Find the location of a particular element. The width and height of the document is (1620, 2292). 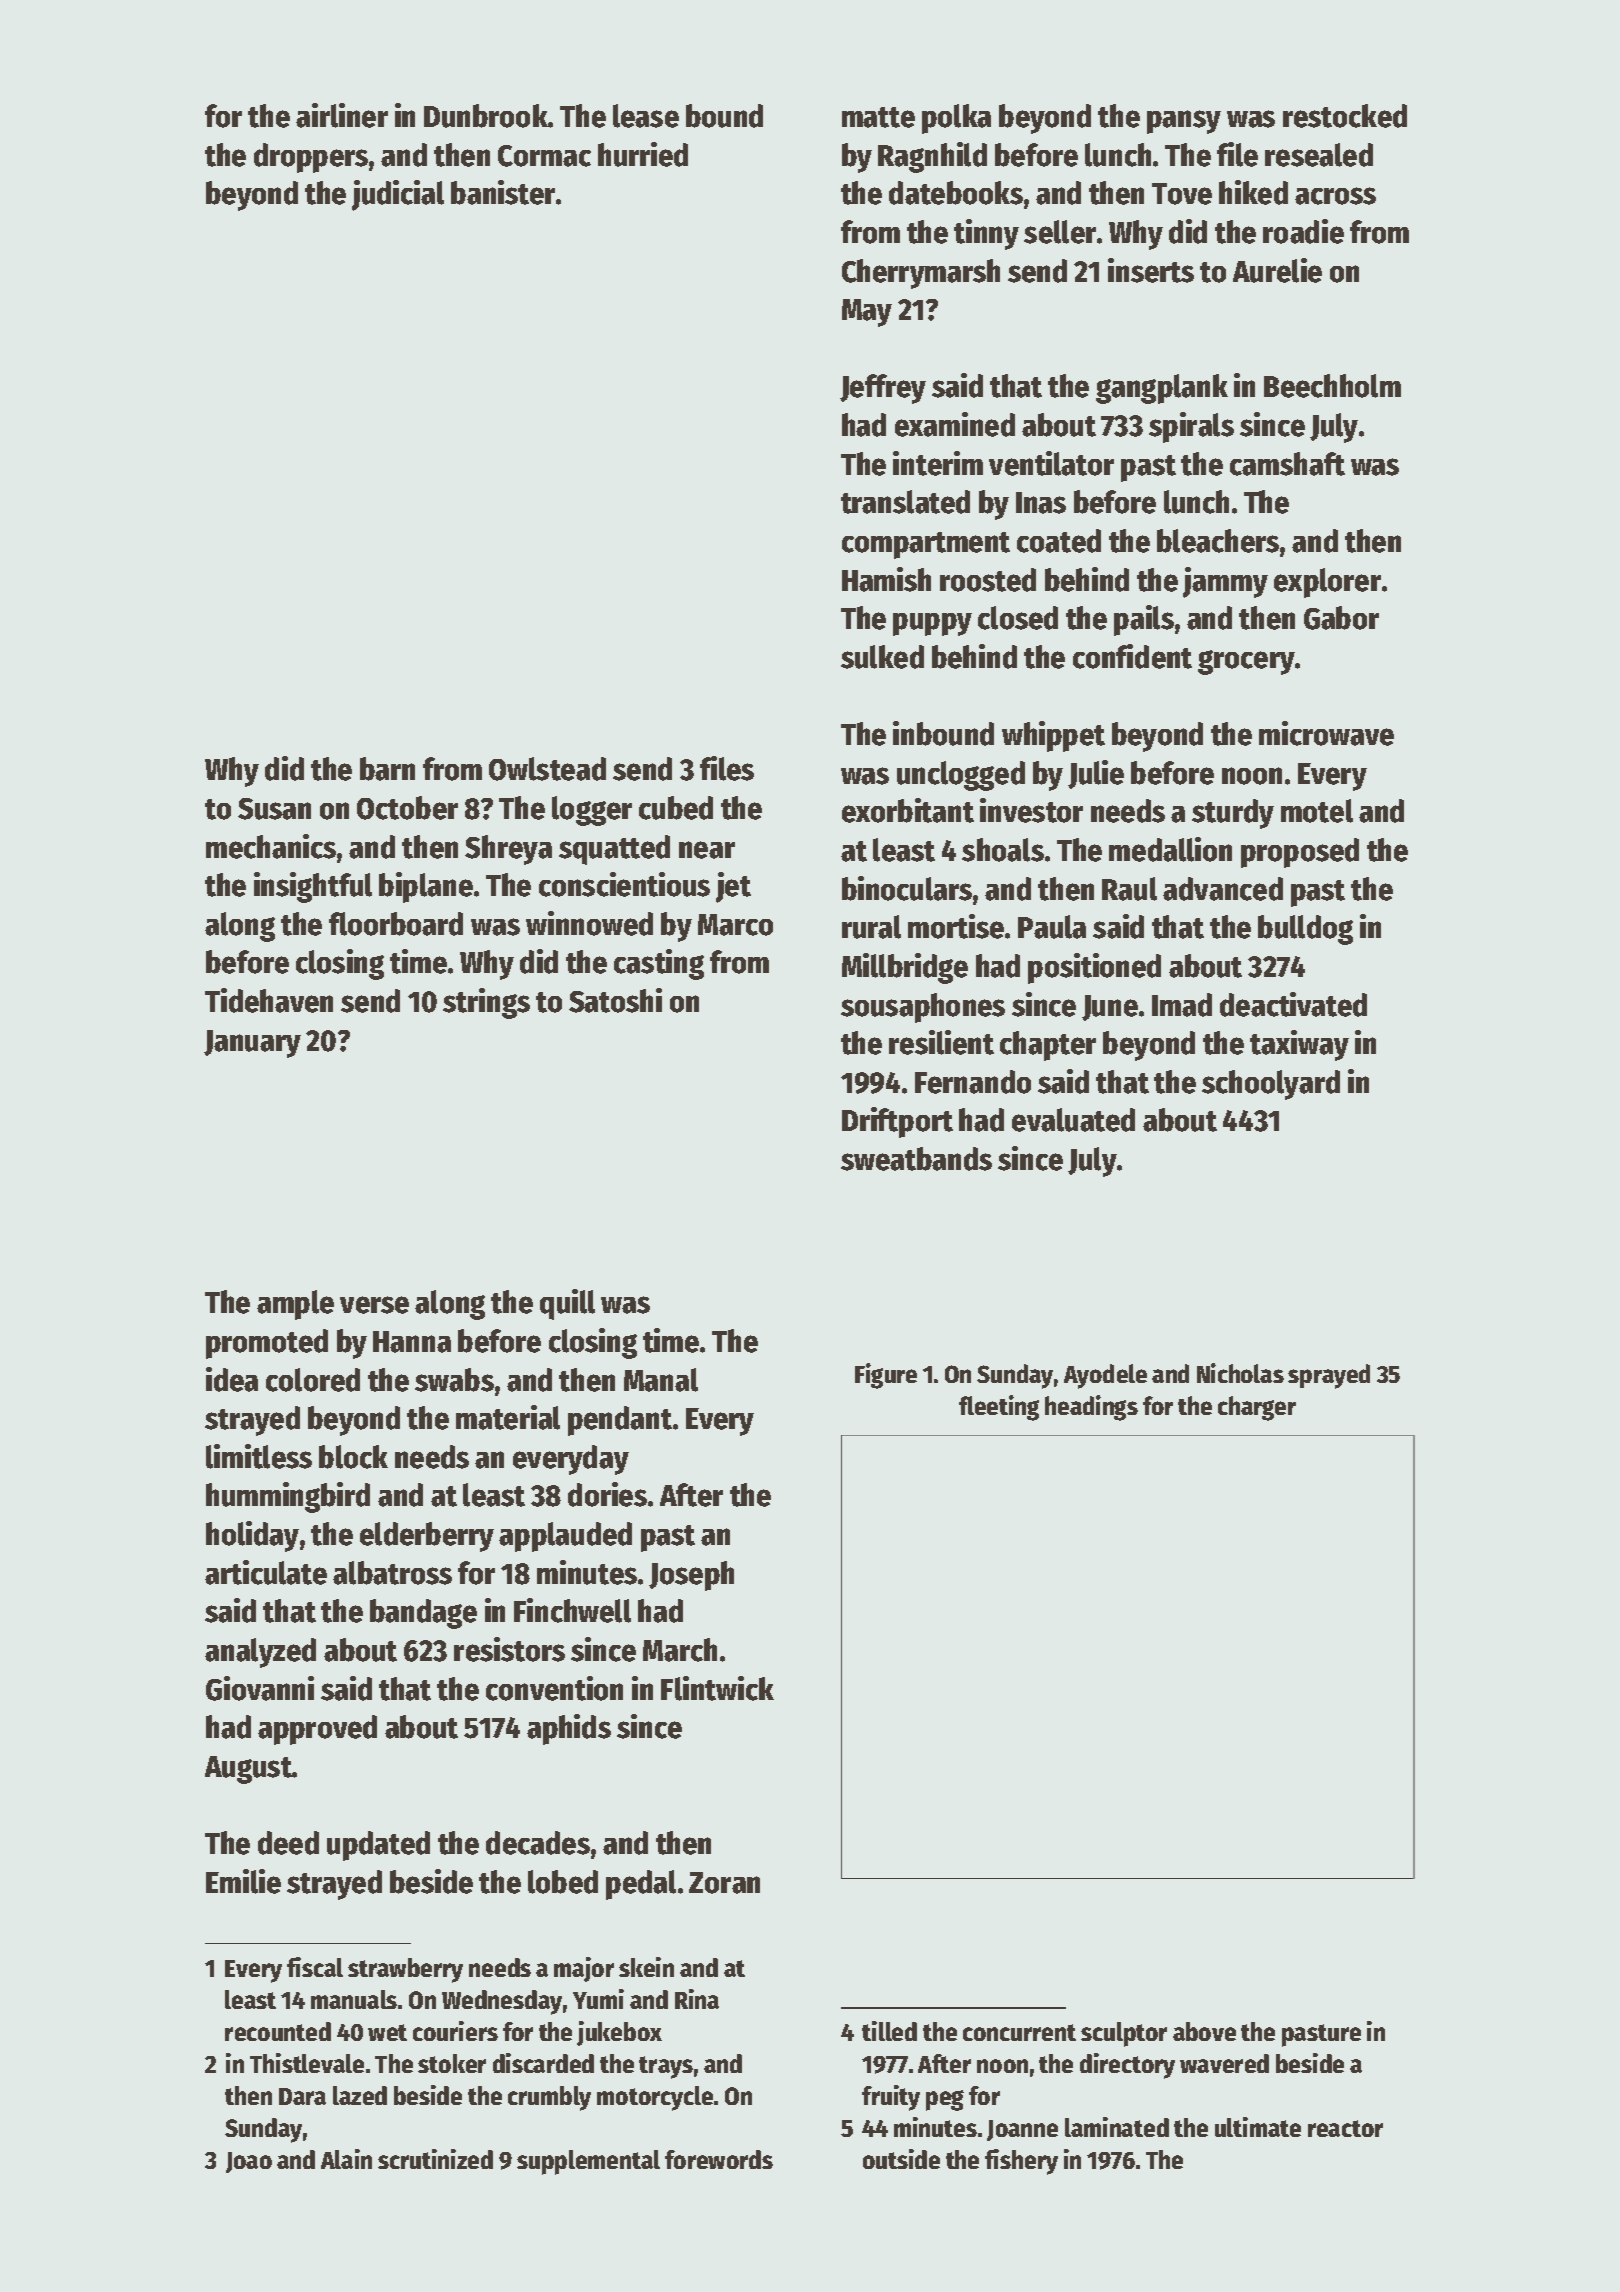

fishery is located at coordinates (1021, 2162).
